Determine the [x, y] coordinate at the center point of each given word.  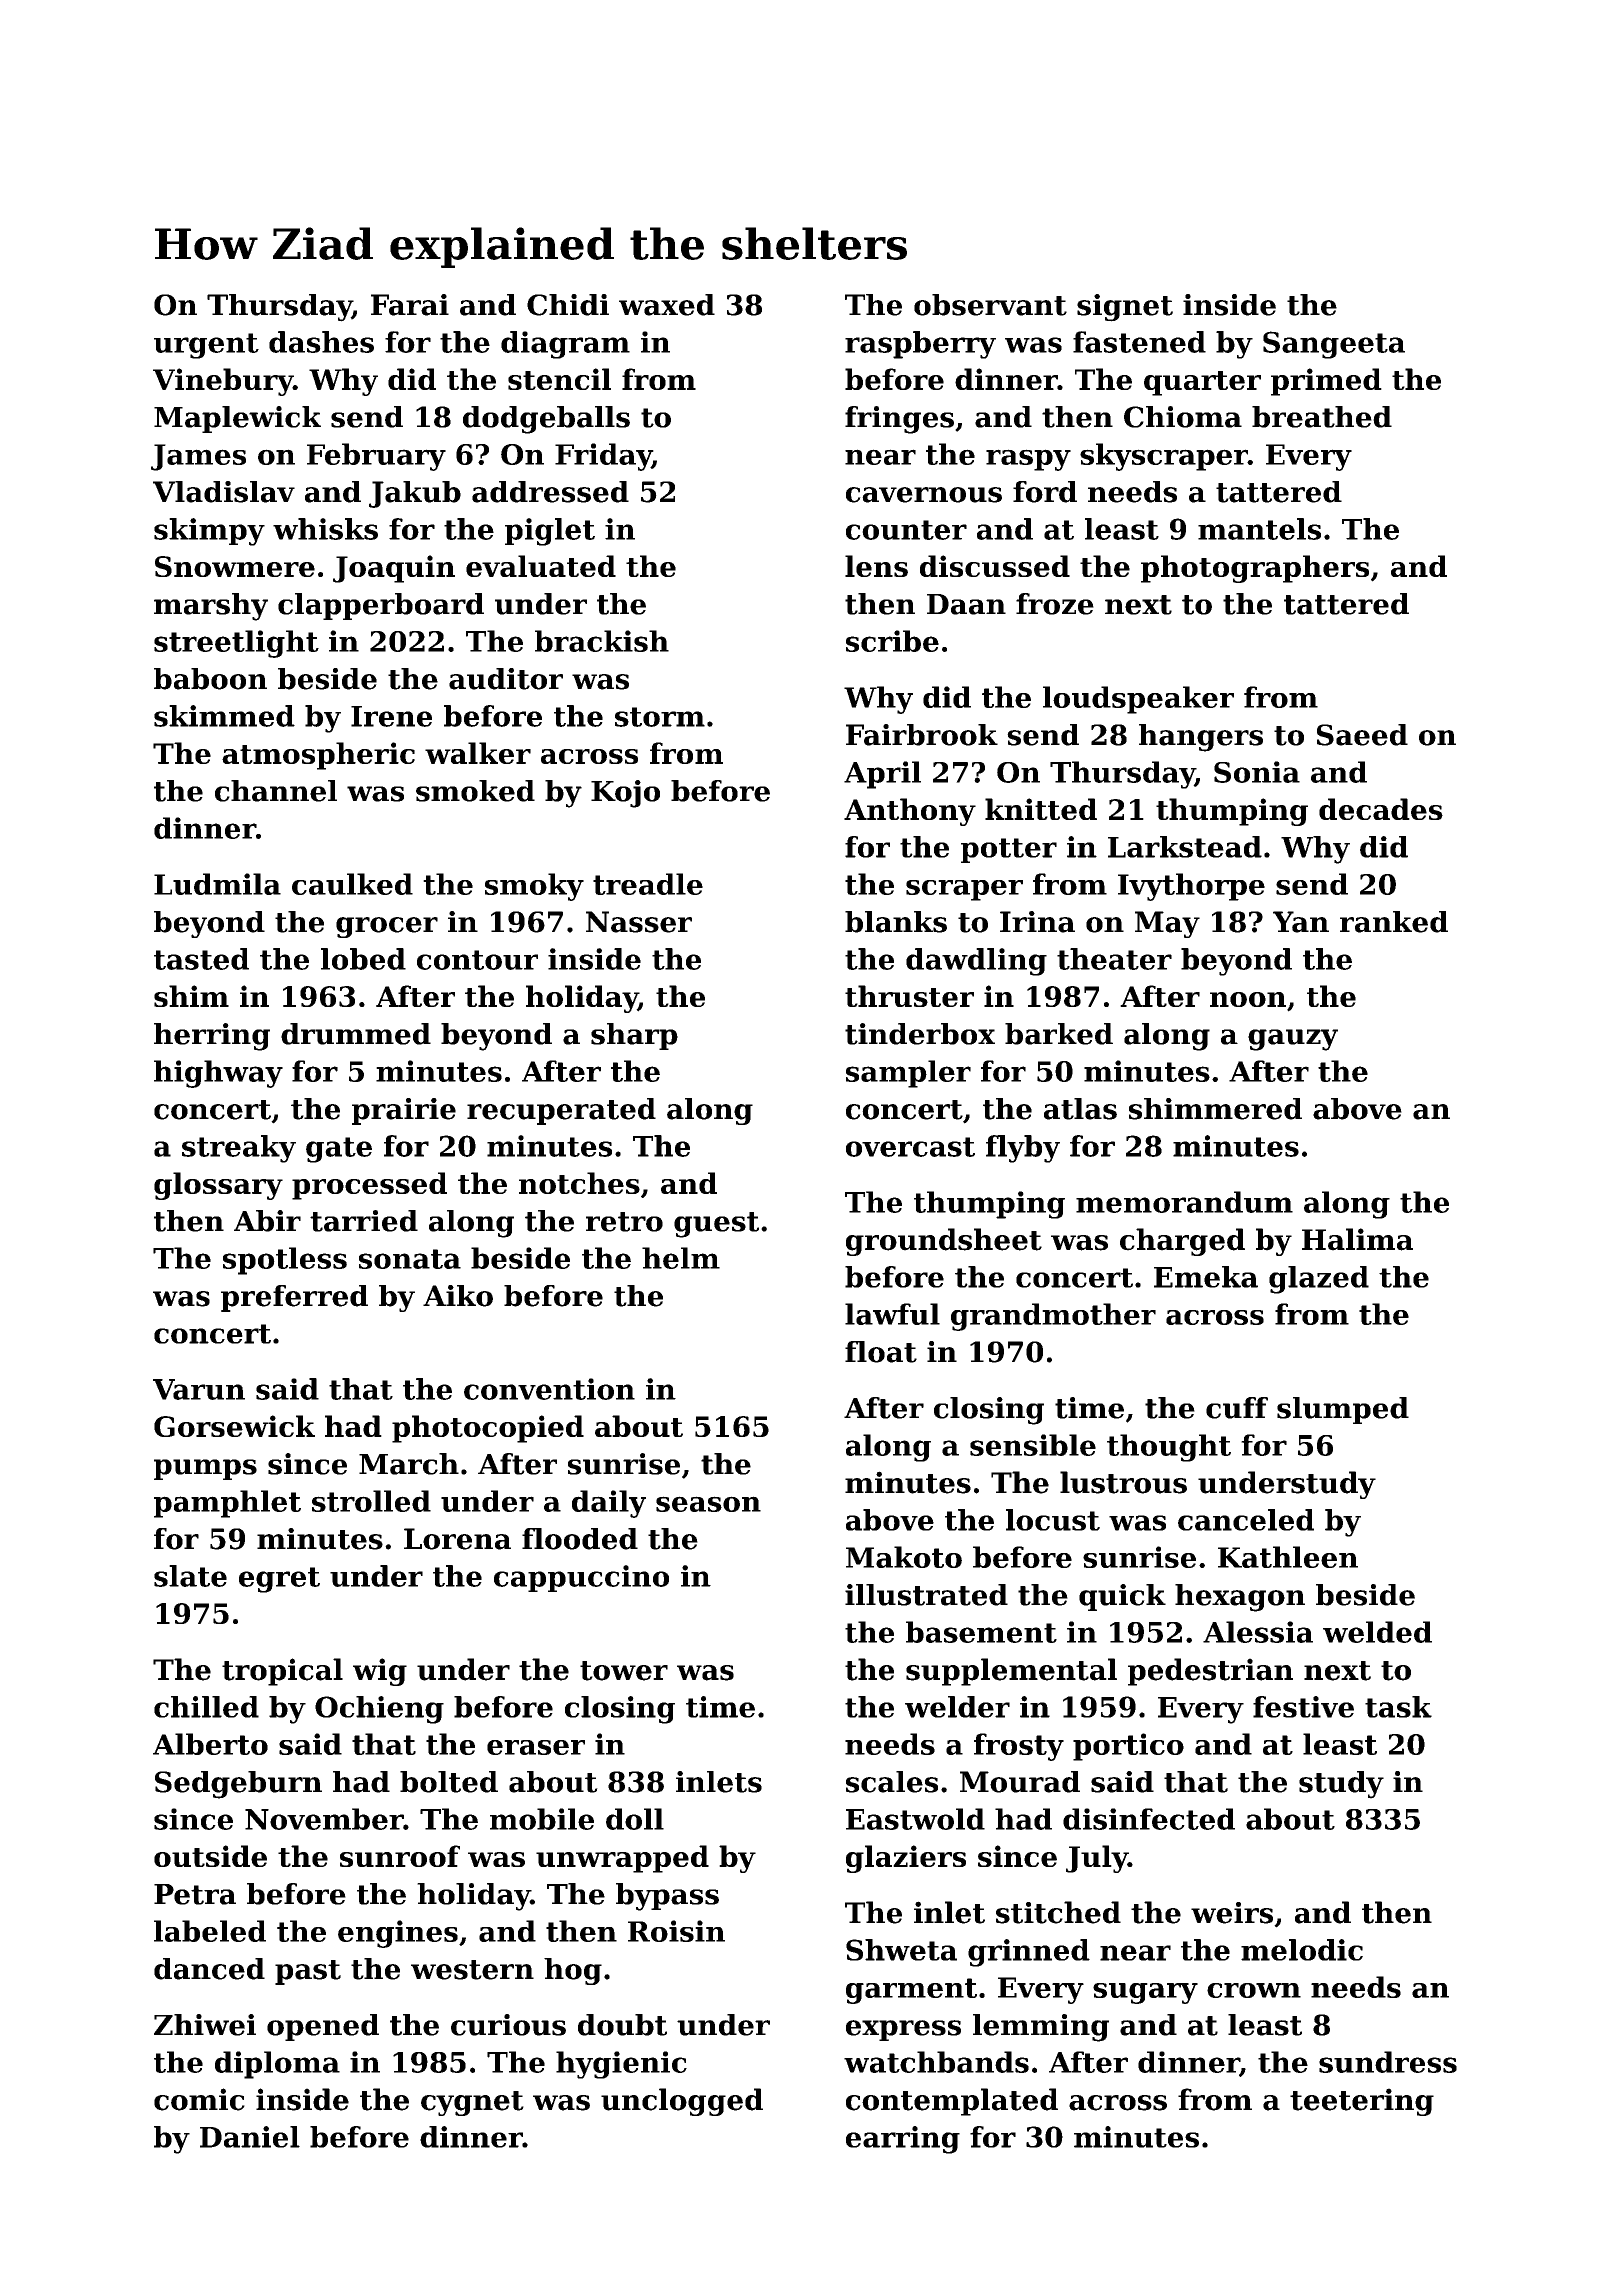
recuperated [561, 1111]
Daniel [250, 2137]
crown [1254, 1990]
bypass [667, 1897]
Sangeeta [1334, 345]
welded [1377, 1632]
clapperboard [381, 606]
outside [210, 1856]
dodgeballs [546, 420]
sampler [908, 1074]
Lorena [457, 1539]
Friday [603, 457]
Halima [1357, 1239]
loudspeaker [1138, 700]
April [882, 775]
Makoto [904, 1557]
